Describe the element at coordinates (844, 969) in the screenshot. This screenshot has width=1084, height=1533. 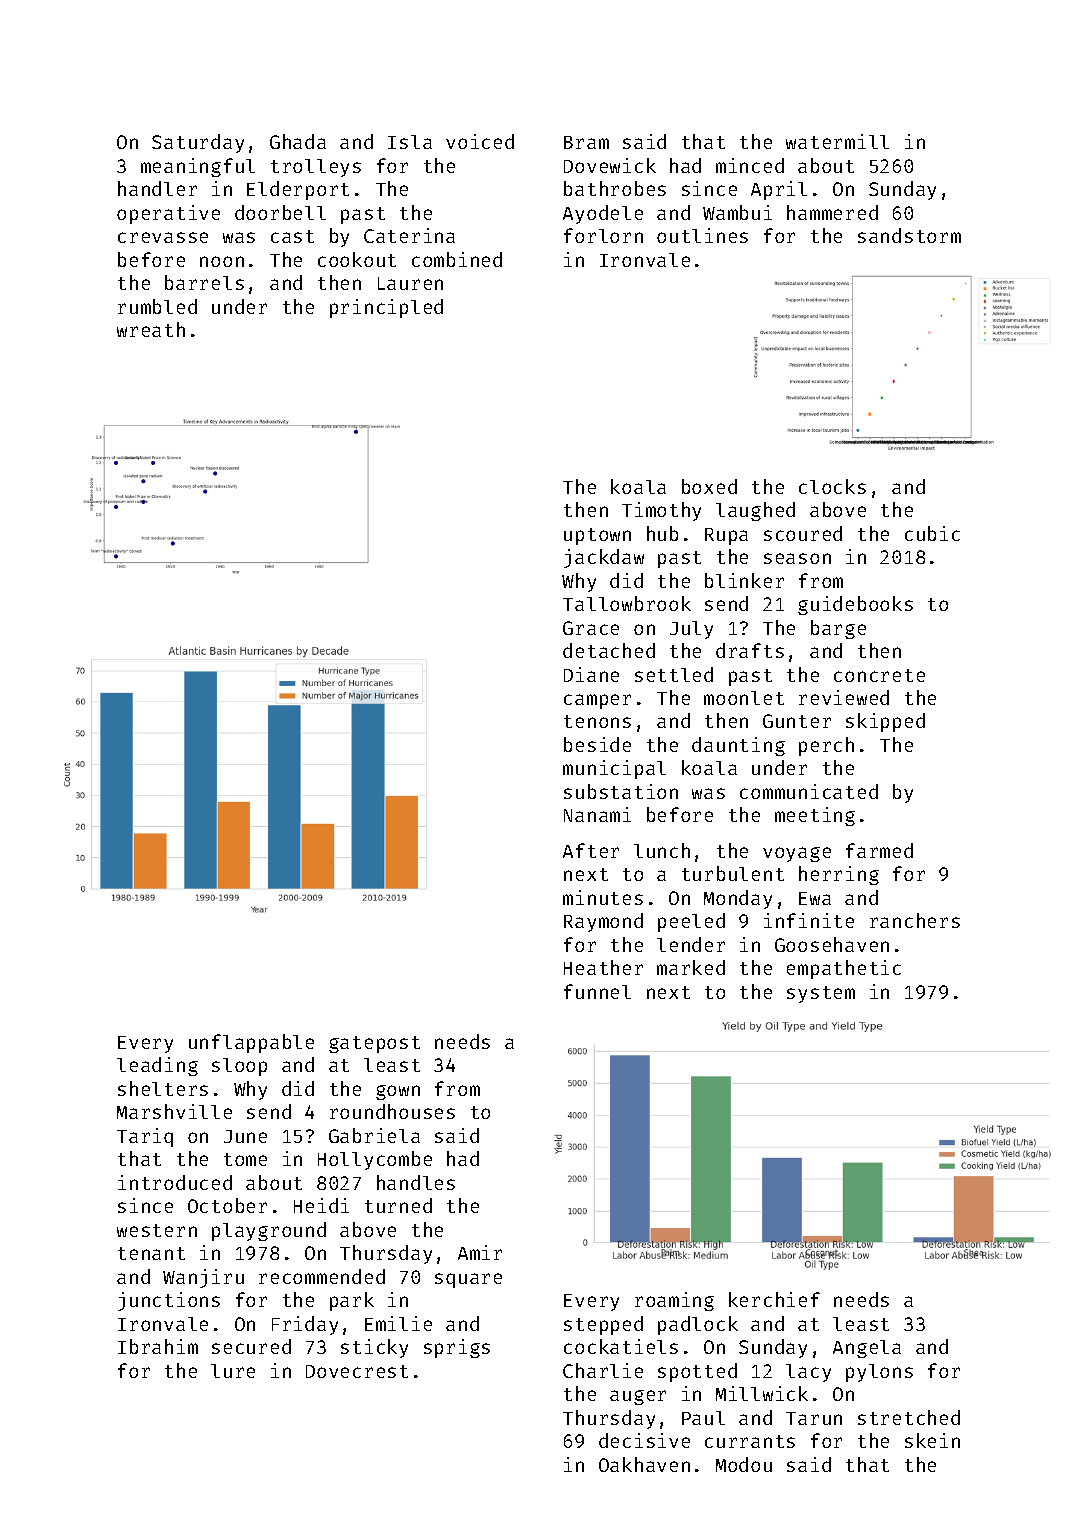
I see `empathetic` at that location.
